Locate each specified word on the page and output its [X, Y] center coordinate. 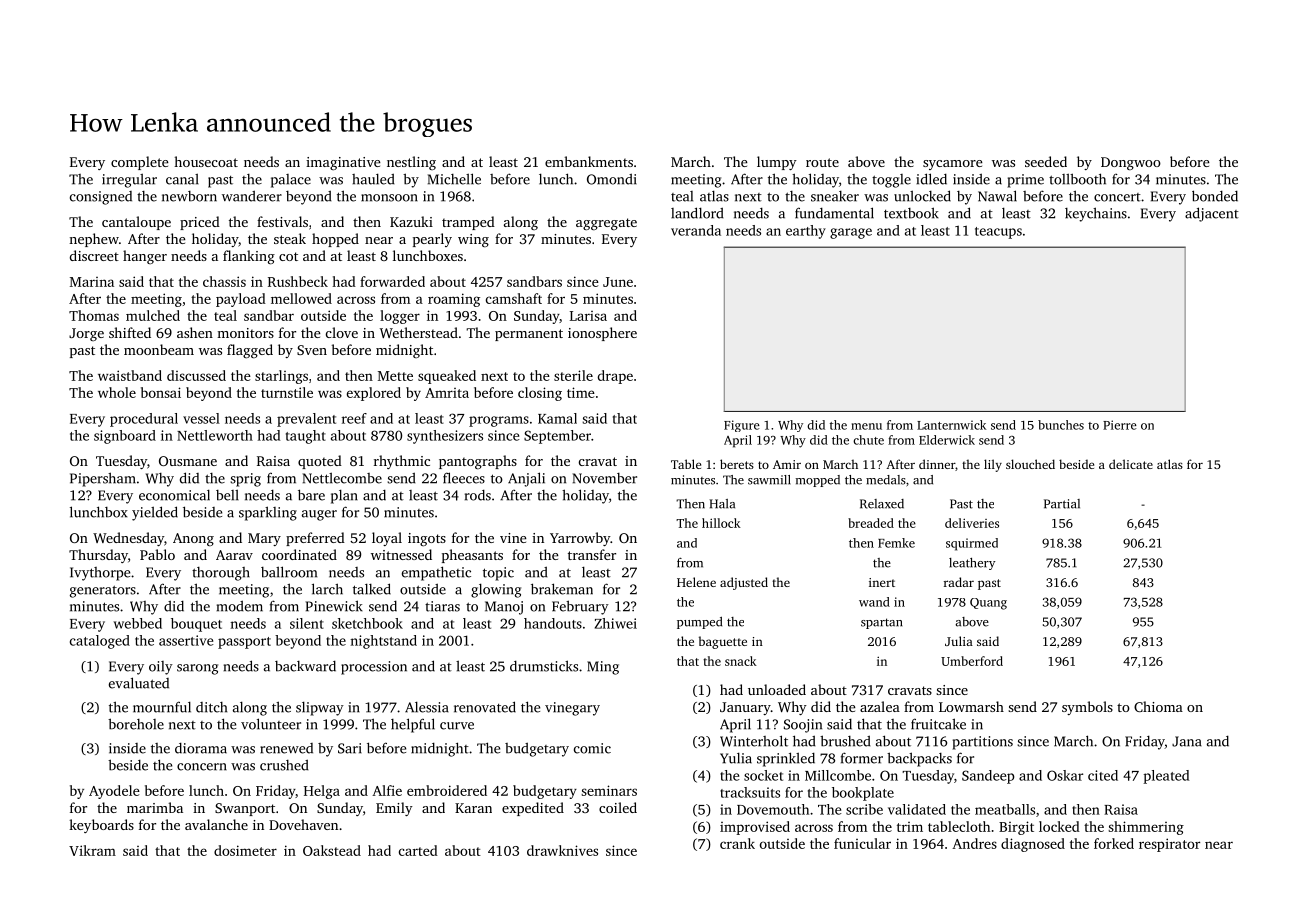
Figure [742, 426]
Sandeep [988, 777]
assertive [186, 640]
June [618, 282]
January [745, 708]
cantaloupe [136, 223]
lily [993, 465]
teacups [998, 233]
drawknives [562, 850]
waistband [130, 375]
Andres [974, 843]
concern [202, 767]
